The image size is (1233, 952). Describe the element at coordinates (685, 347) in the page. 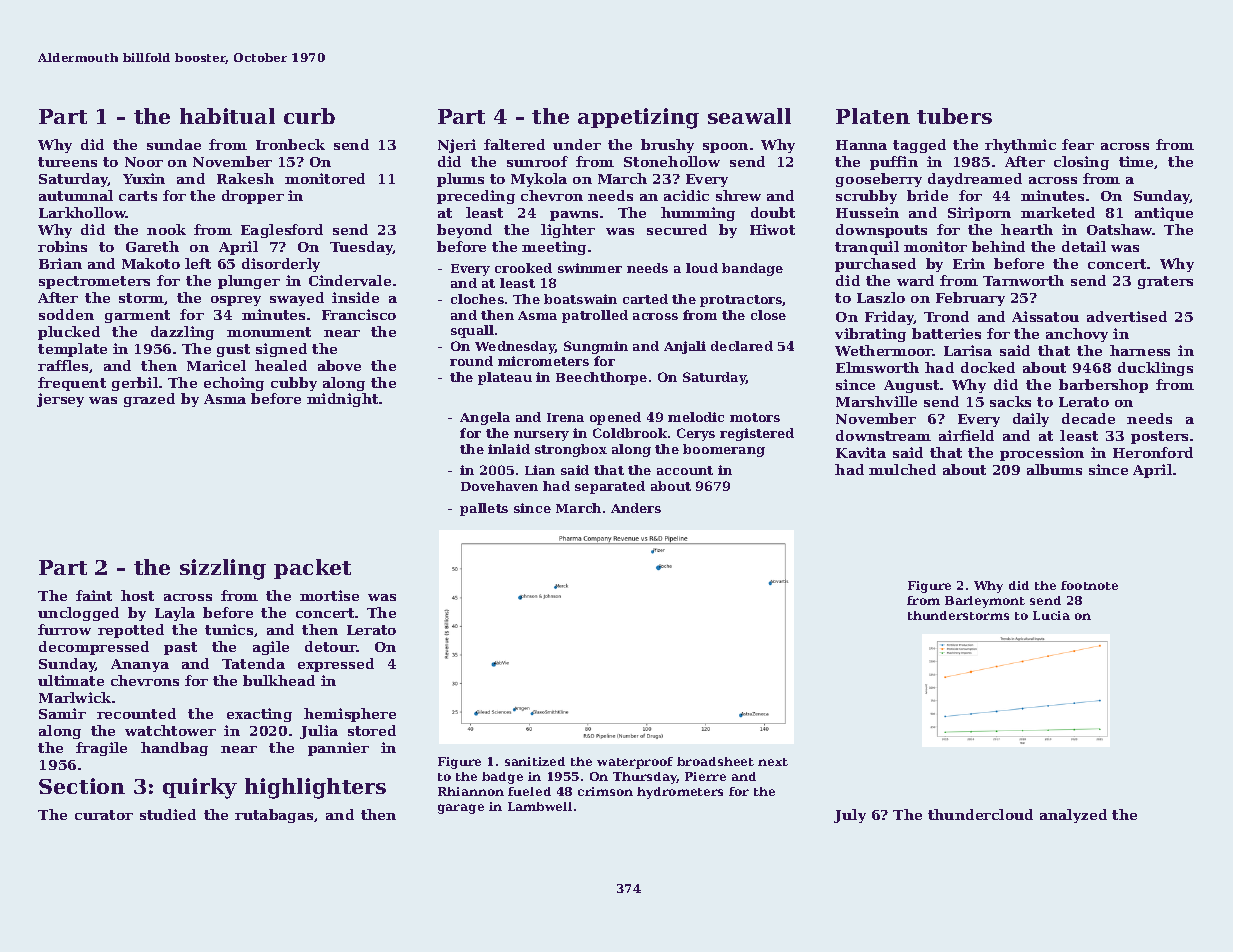

I see `Anjali` at that location.
